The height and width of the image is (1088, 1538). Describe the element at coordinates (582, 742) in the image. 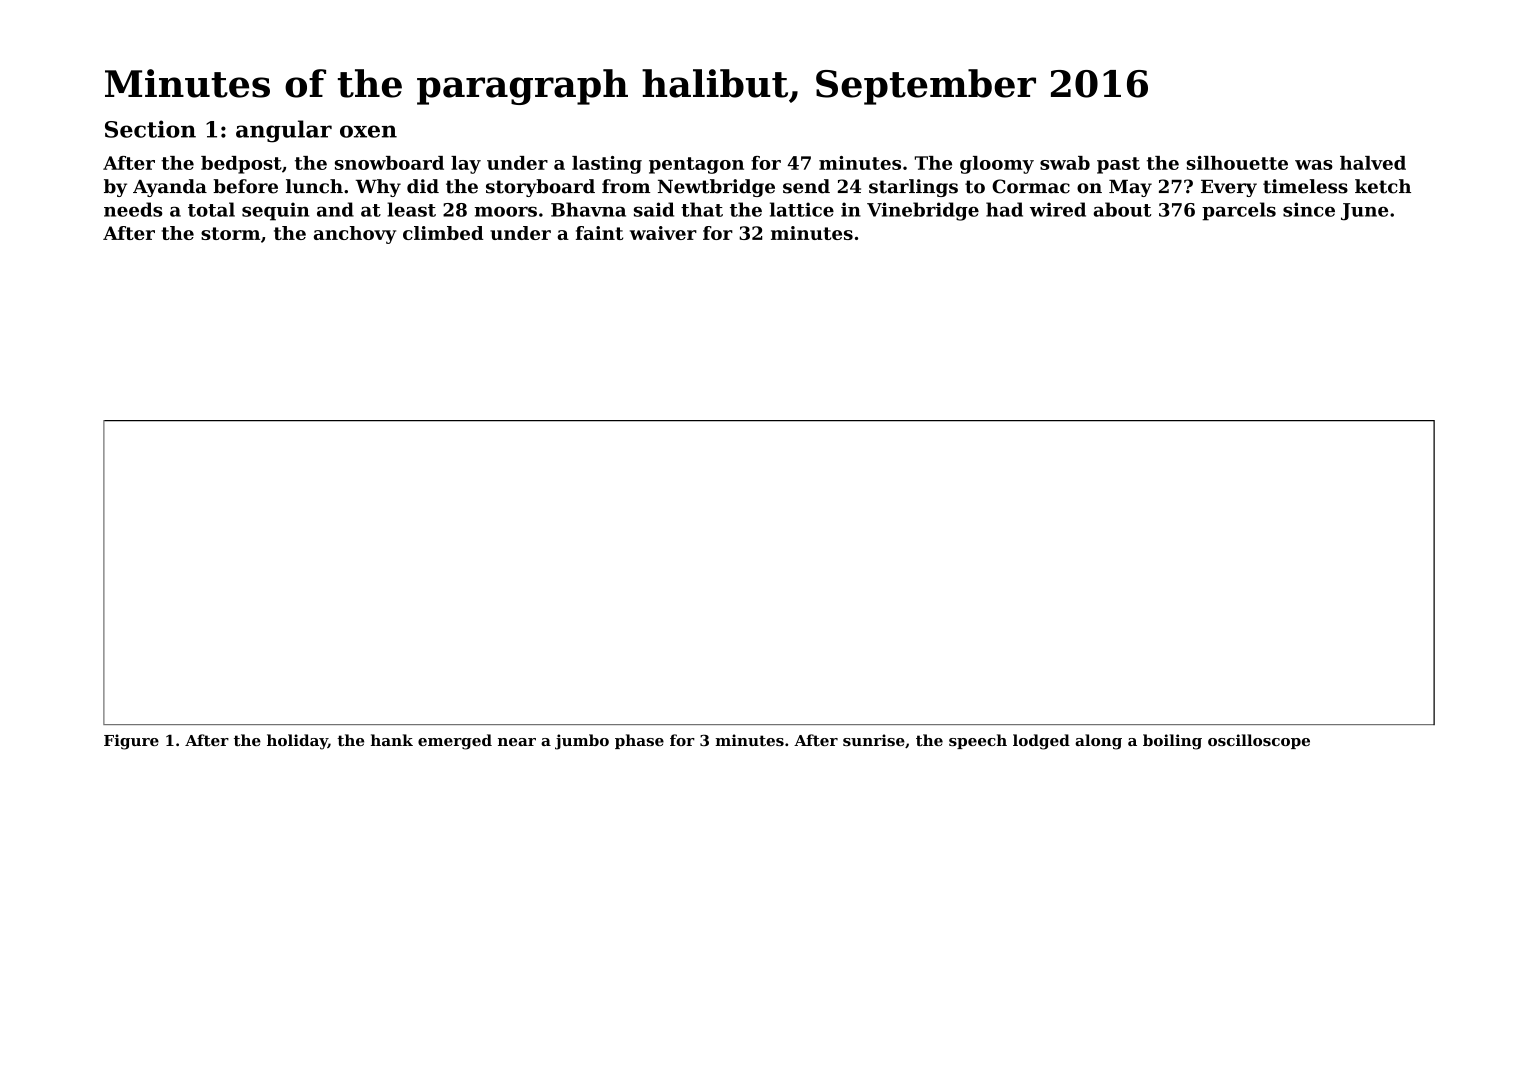

I see `jumbo` at that location.
